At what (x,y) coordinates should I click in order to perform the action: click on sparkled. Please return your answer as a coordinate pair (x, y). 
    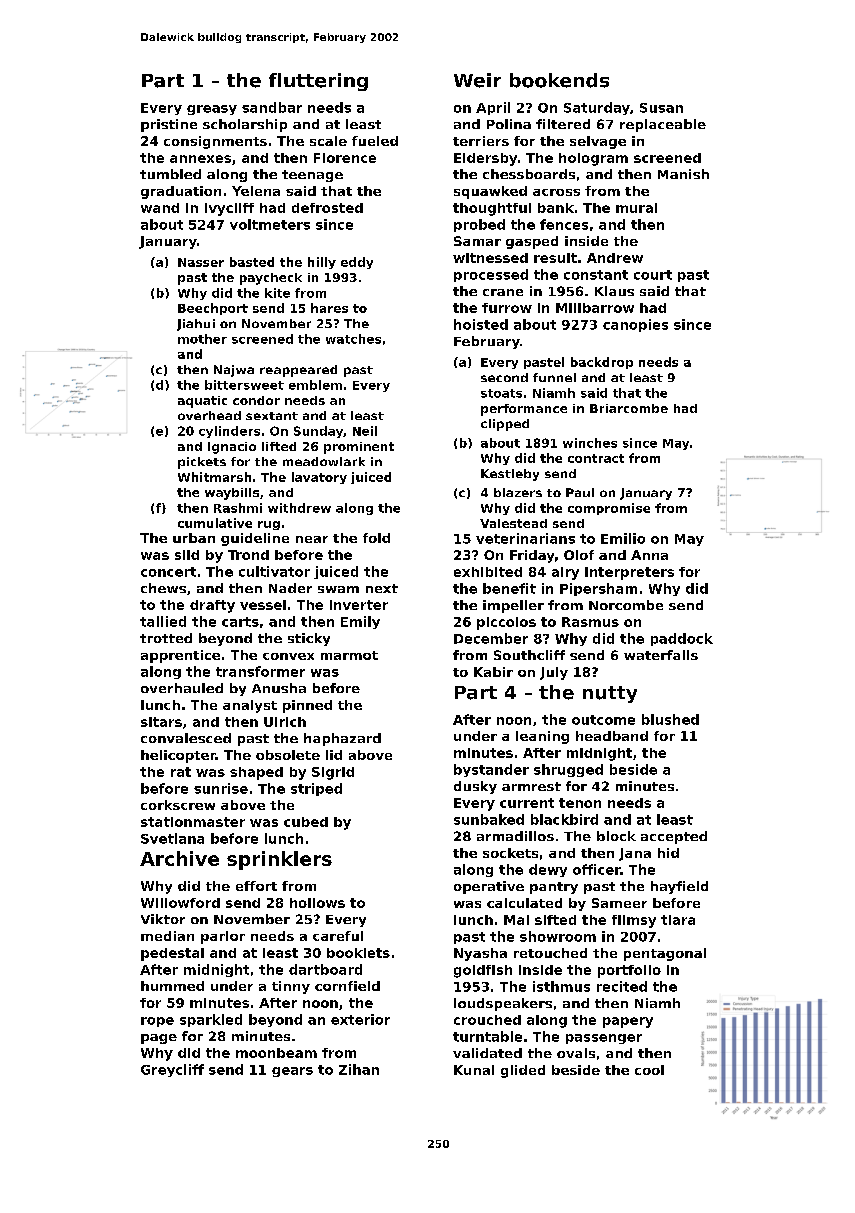
    Looking at the image, I should click on (211, 1020).
